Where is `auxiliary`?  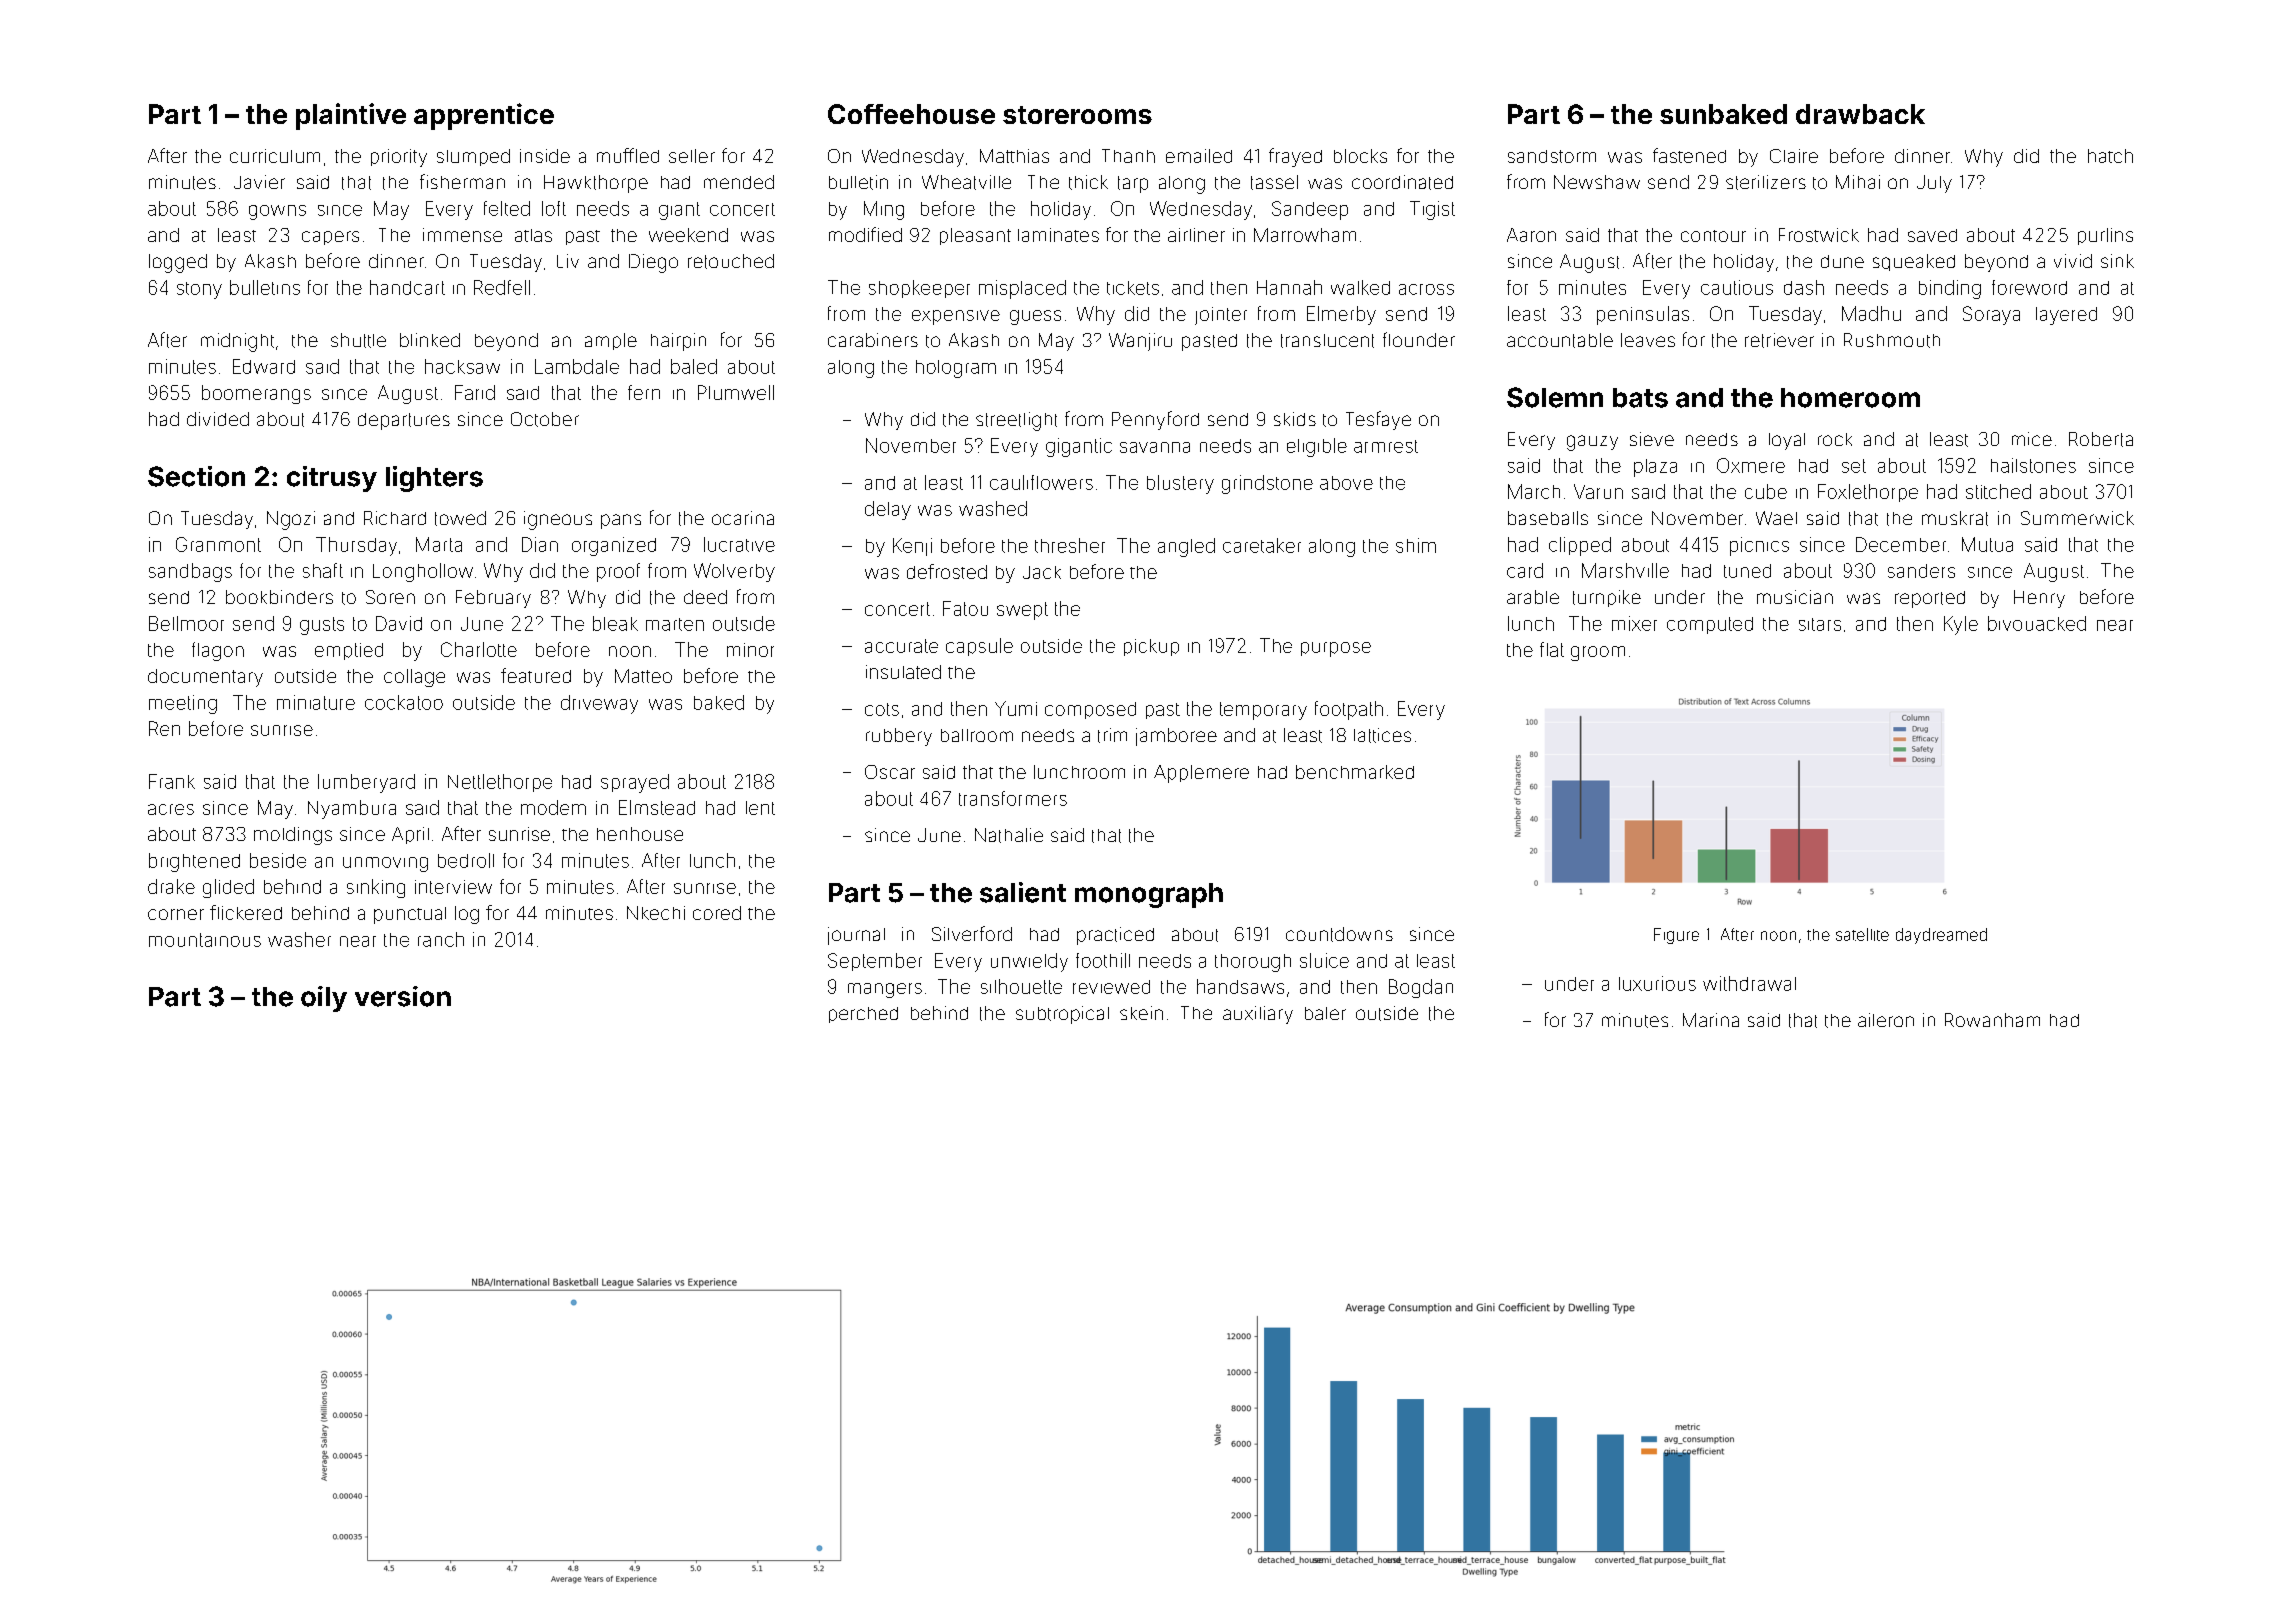 auxiliary is located at coordinates (1258, 1015).
